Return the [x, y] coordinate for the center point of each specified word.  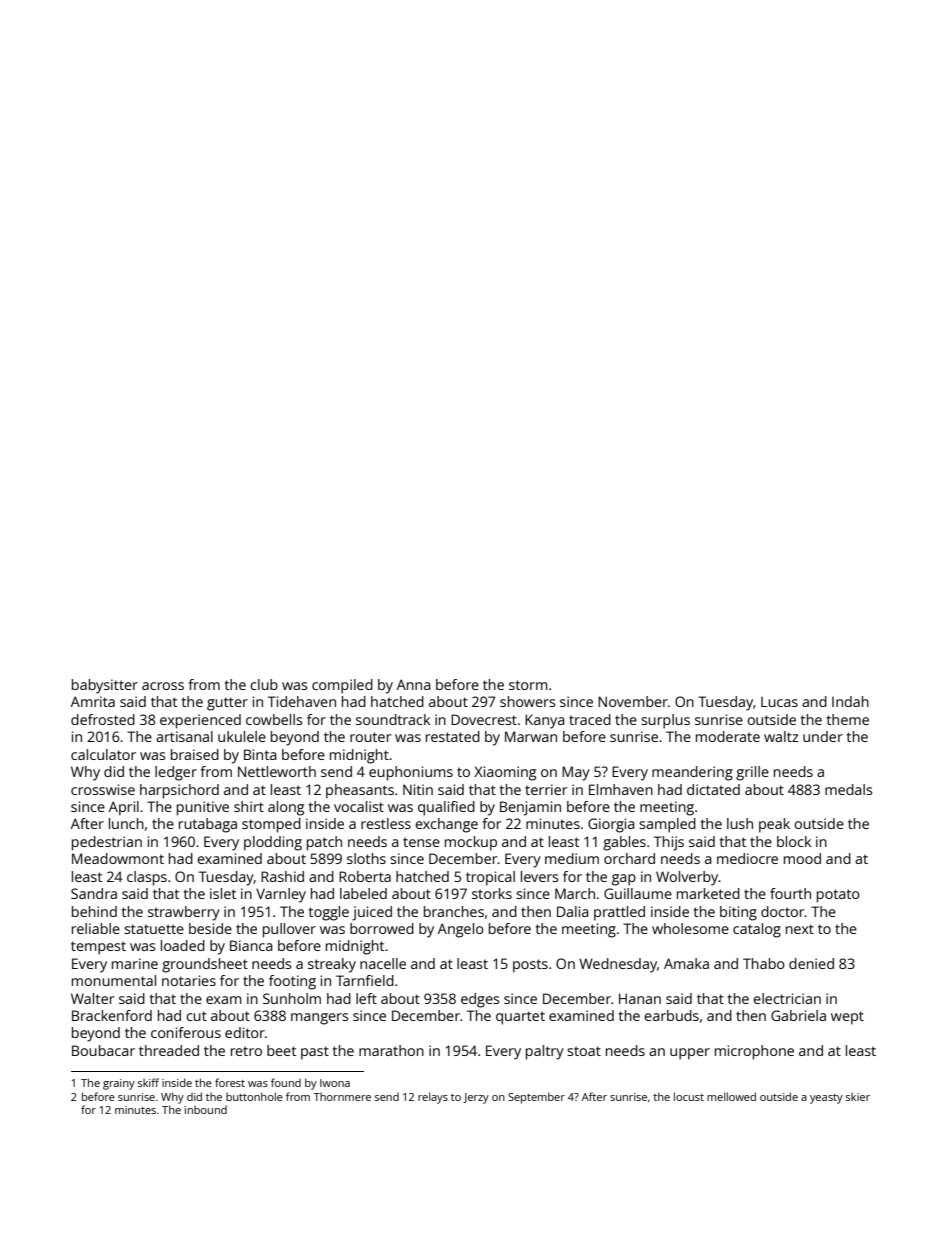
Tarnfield [365, 980]
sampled [667, 825]
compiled [342, 686]
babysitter [105, 686]
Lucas [779, 702]
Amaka [686, 963]
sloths [366, 858]
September [536, 1098]
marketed [708, 893]
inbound [206, 1109]
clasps [147, 878]
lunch [126, 823]
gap [624, 880]
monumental [114, 980]
